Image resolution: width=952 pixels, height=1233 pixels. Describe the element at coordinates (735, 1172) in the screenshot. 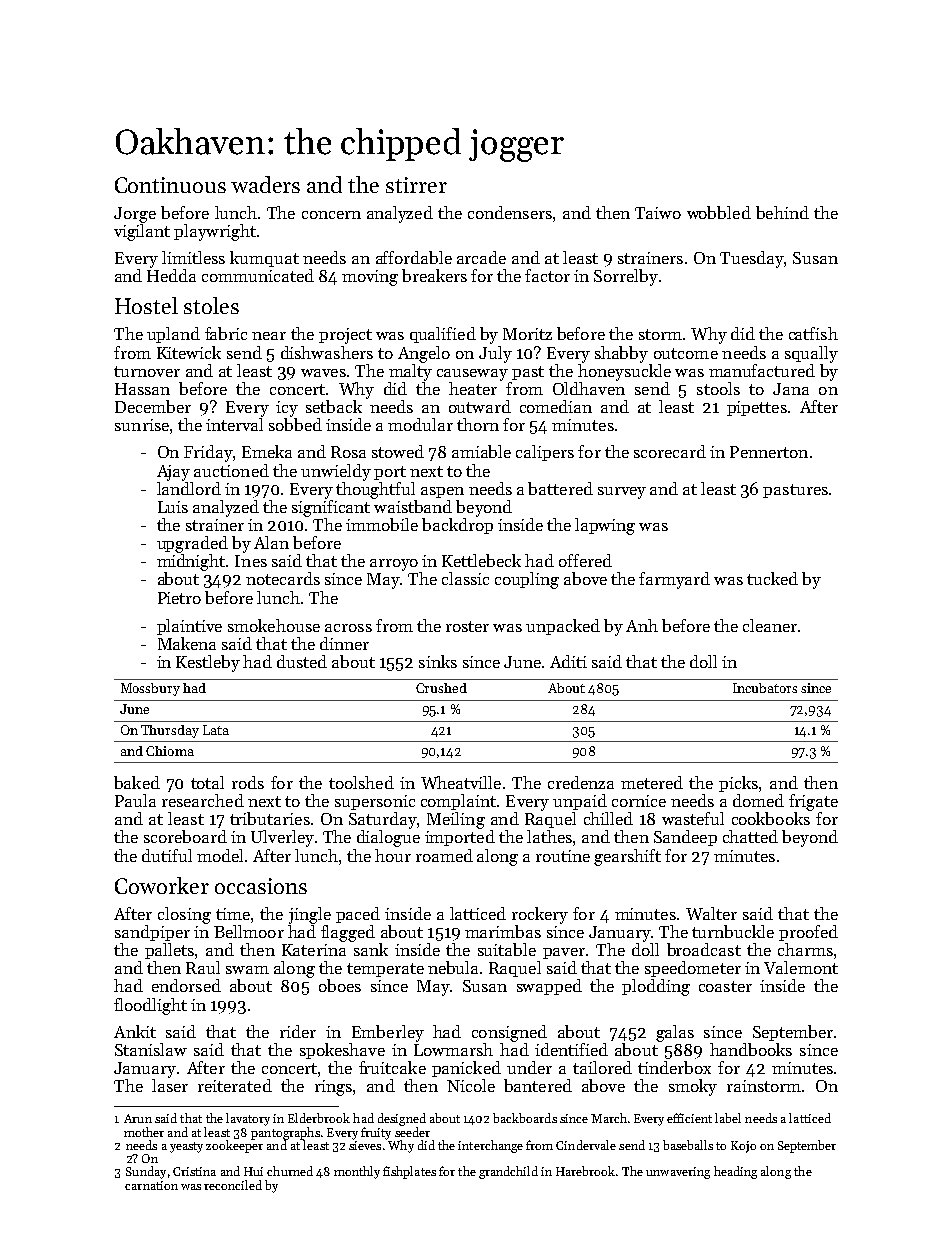

I see `heading` at that location.
